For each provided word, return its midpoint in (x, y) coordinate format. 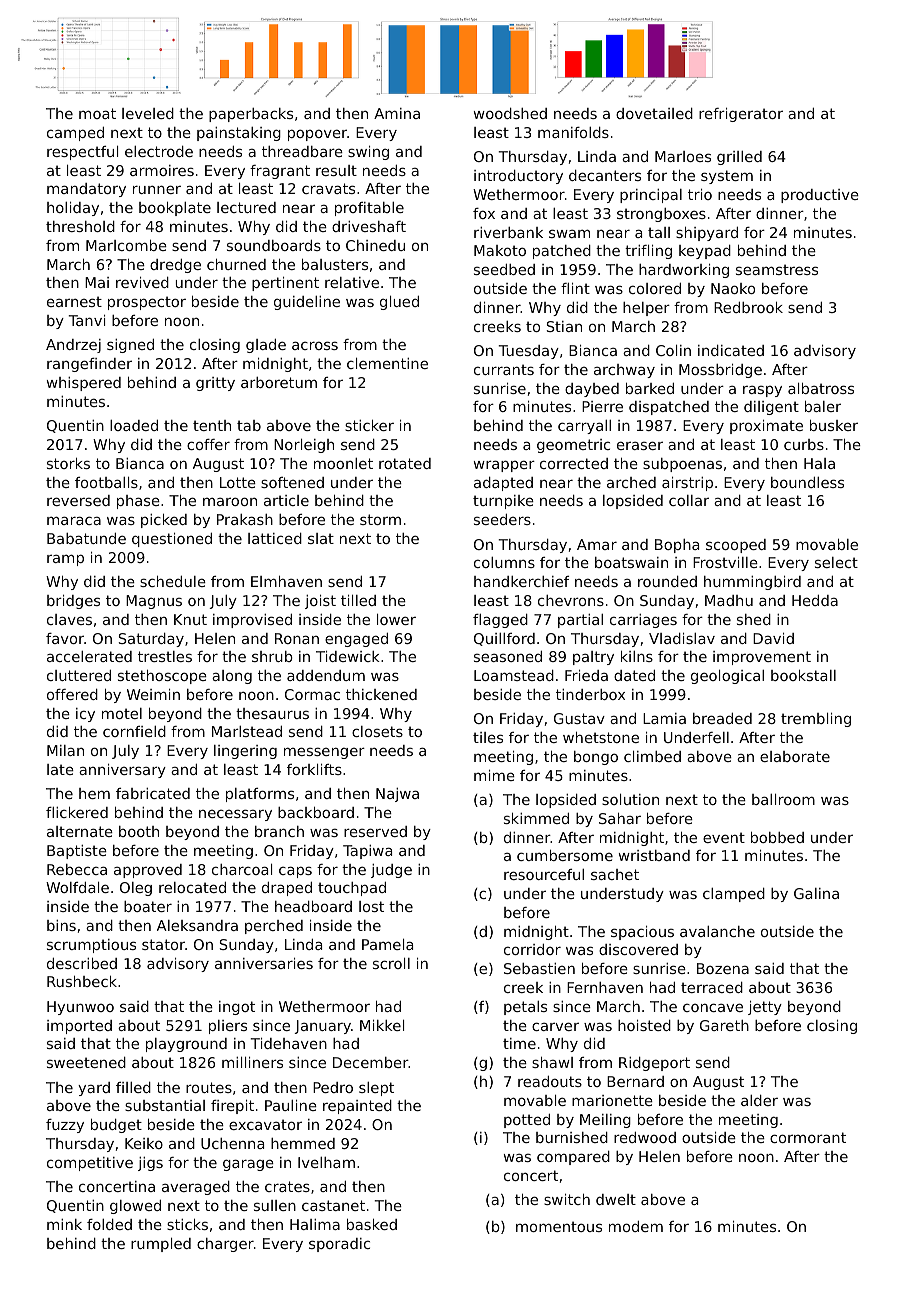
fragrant (280, 172)
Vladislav (682, 638)
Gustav (579, 718)
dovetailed (654, 113)
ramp (65, 560)
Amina (397, 113)
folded (109, 1224)
